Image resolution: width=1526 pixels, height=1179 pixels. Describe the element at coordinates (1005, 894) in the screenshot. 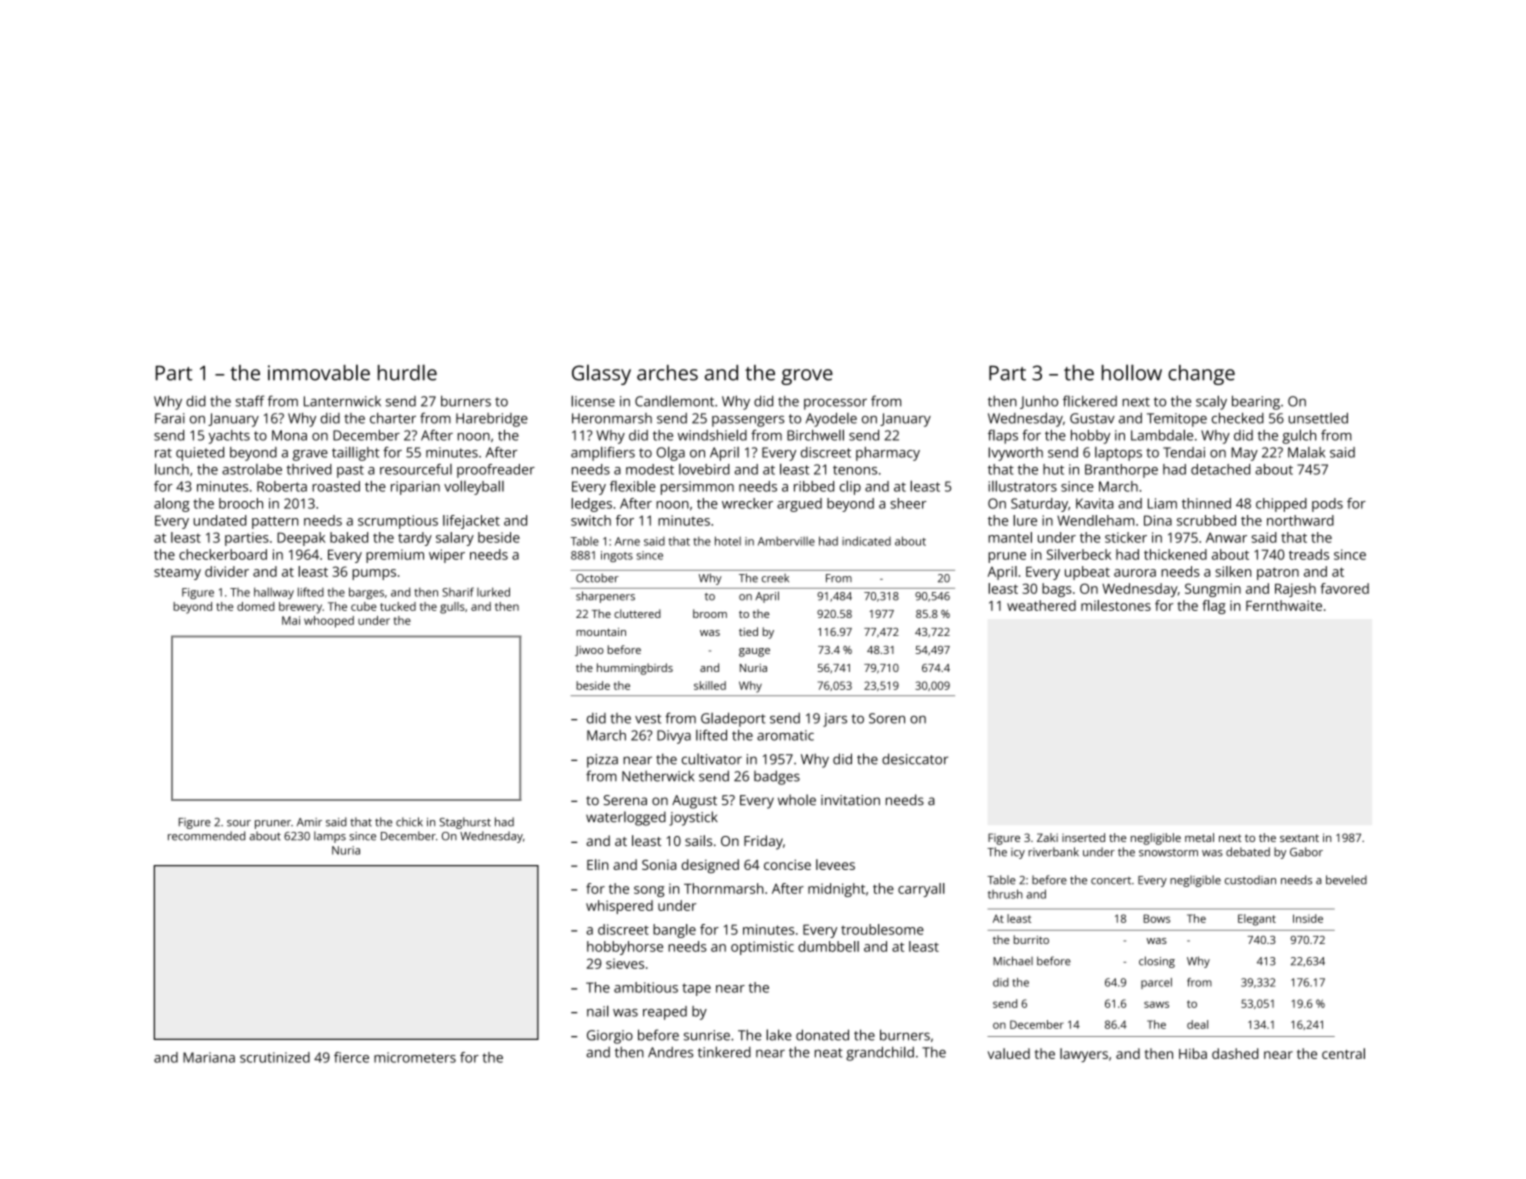

I see `thrush` at that location.
